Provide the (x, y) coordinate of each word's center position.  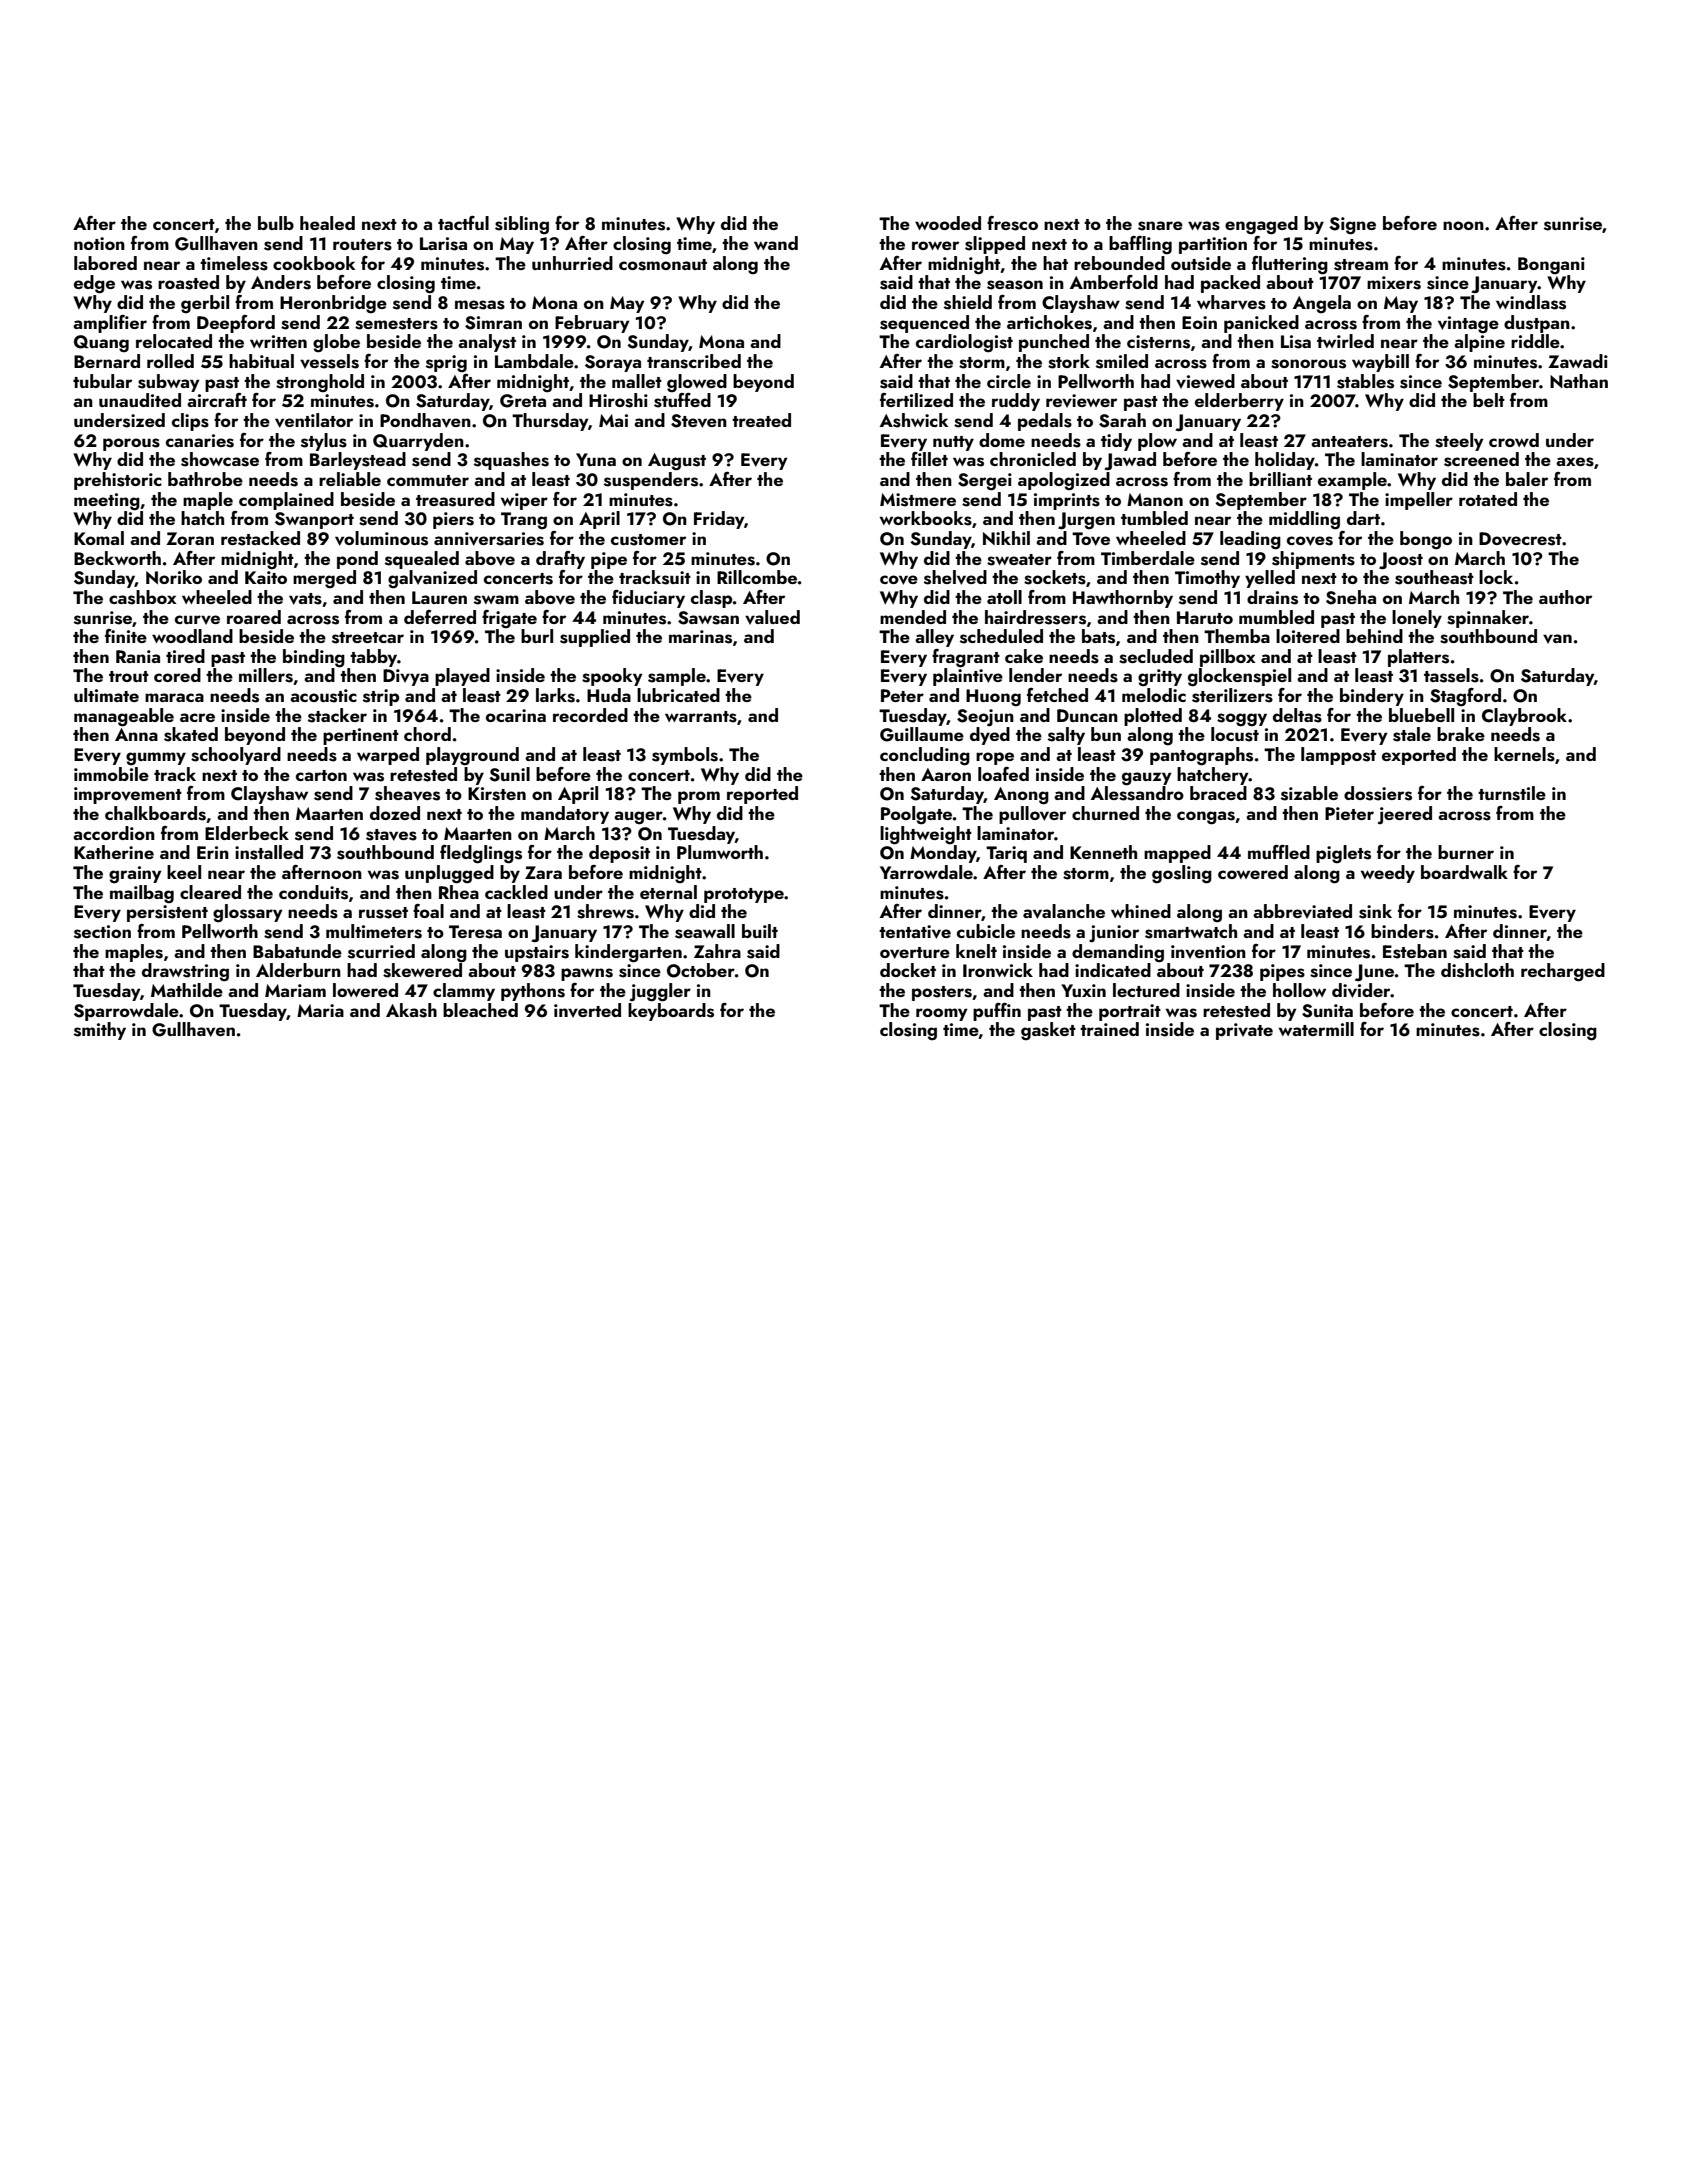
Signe (1352, 226)
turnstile (1512, 793)
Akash (411, 1010)
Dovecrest (1520, 539)
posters (942, 993)
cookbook (314, 263)
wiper (524, 501)
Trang (524, 521)
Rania (138, 656)
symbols (685, 756)
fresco (1012, 223)
